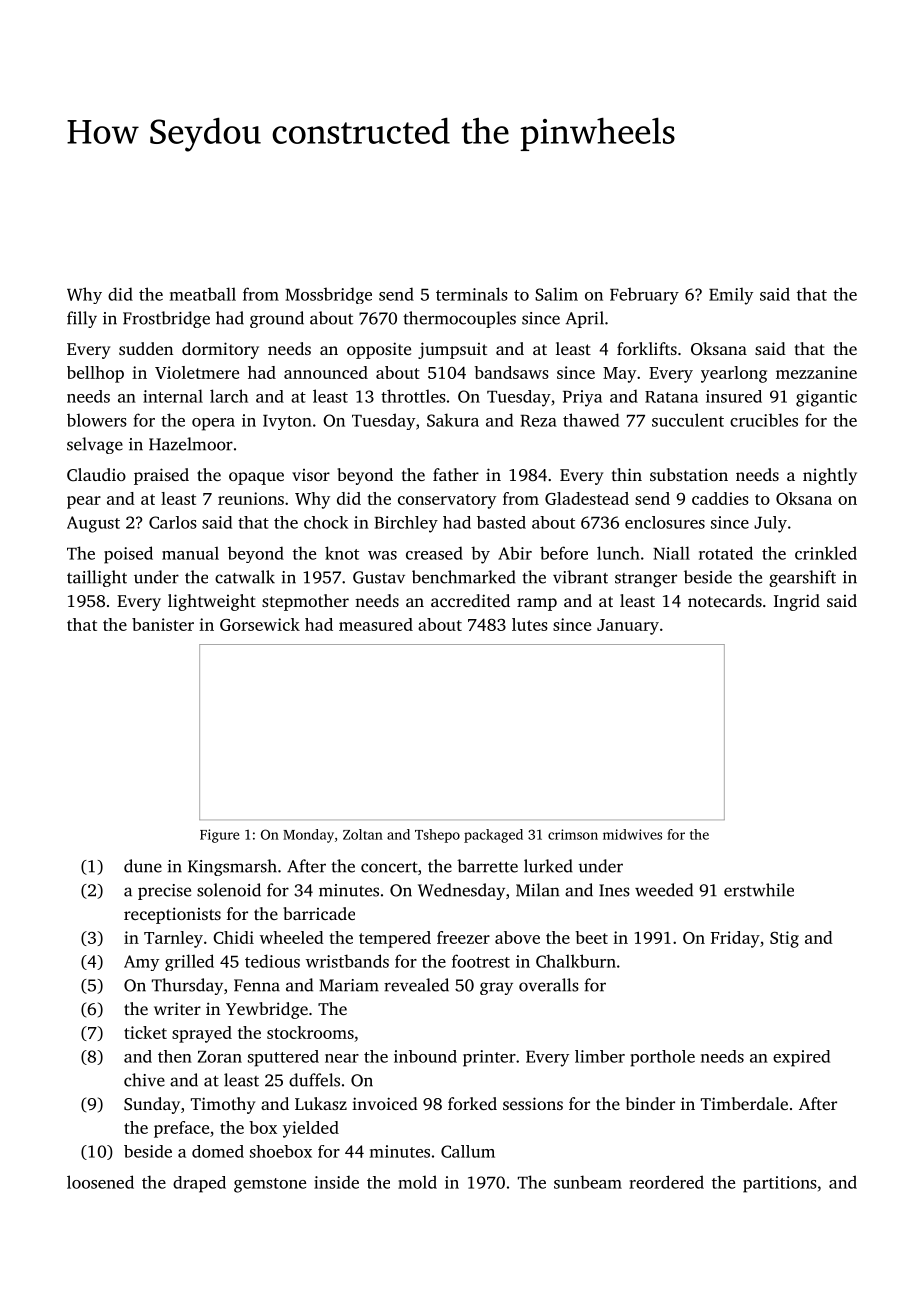 The height and width of the image is (1308, 924). Describe the element at coordinates (614, 890) in the image. I see `Ines` at that location.
